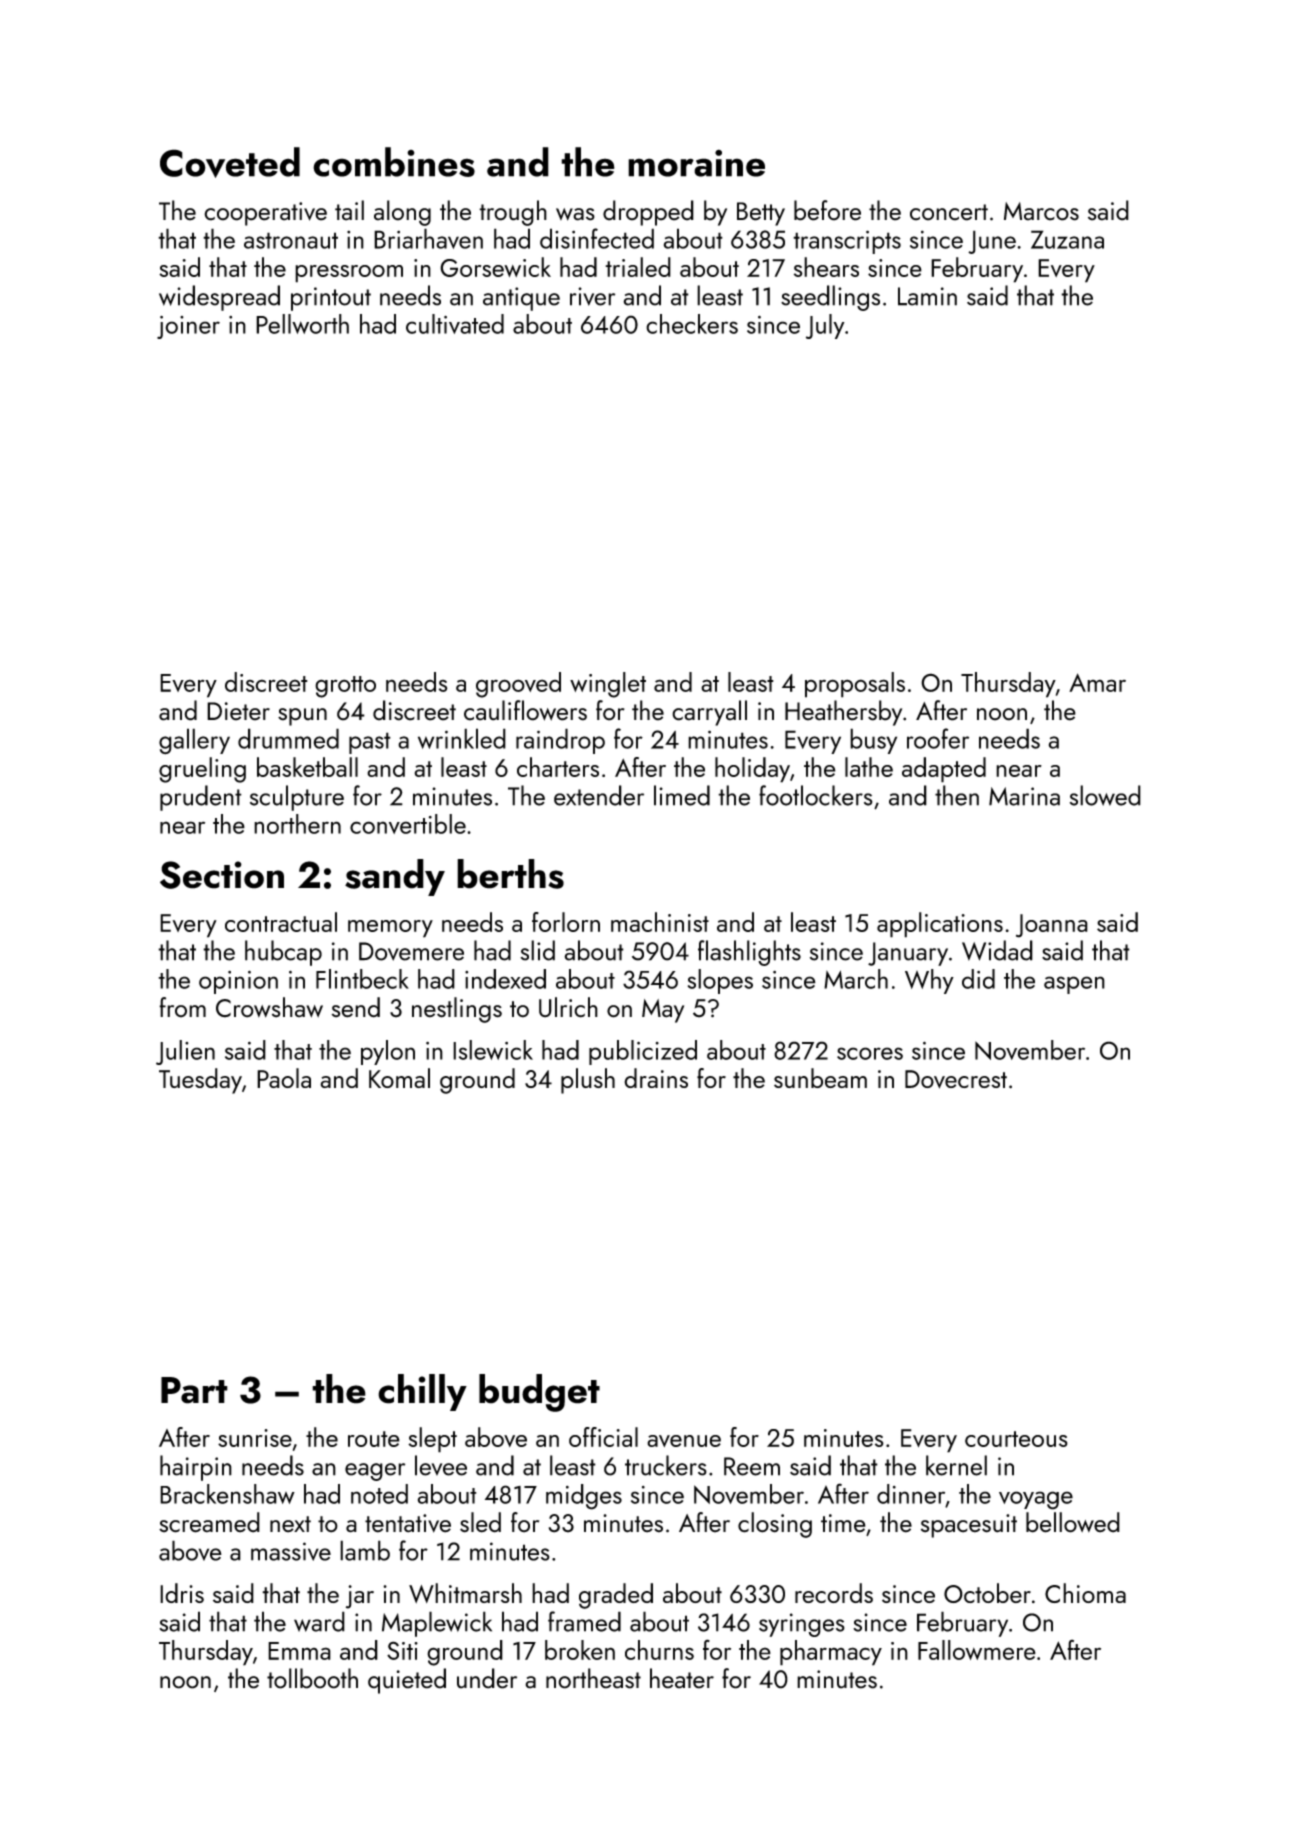 The width and height of the document is (1301, 1839). Describe the element at coordinates (222, 875) in the document. I see `Section` at that location.
